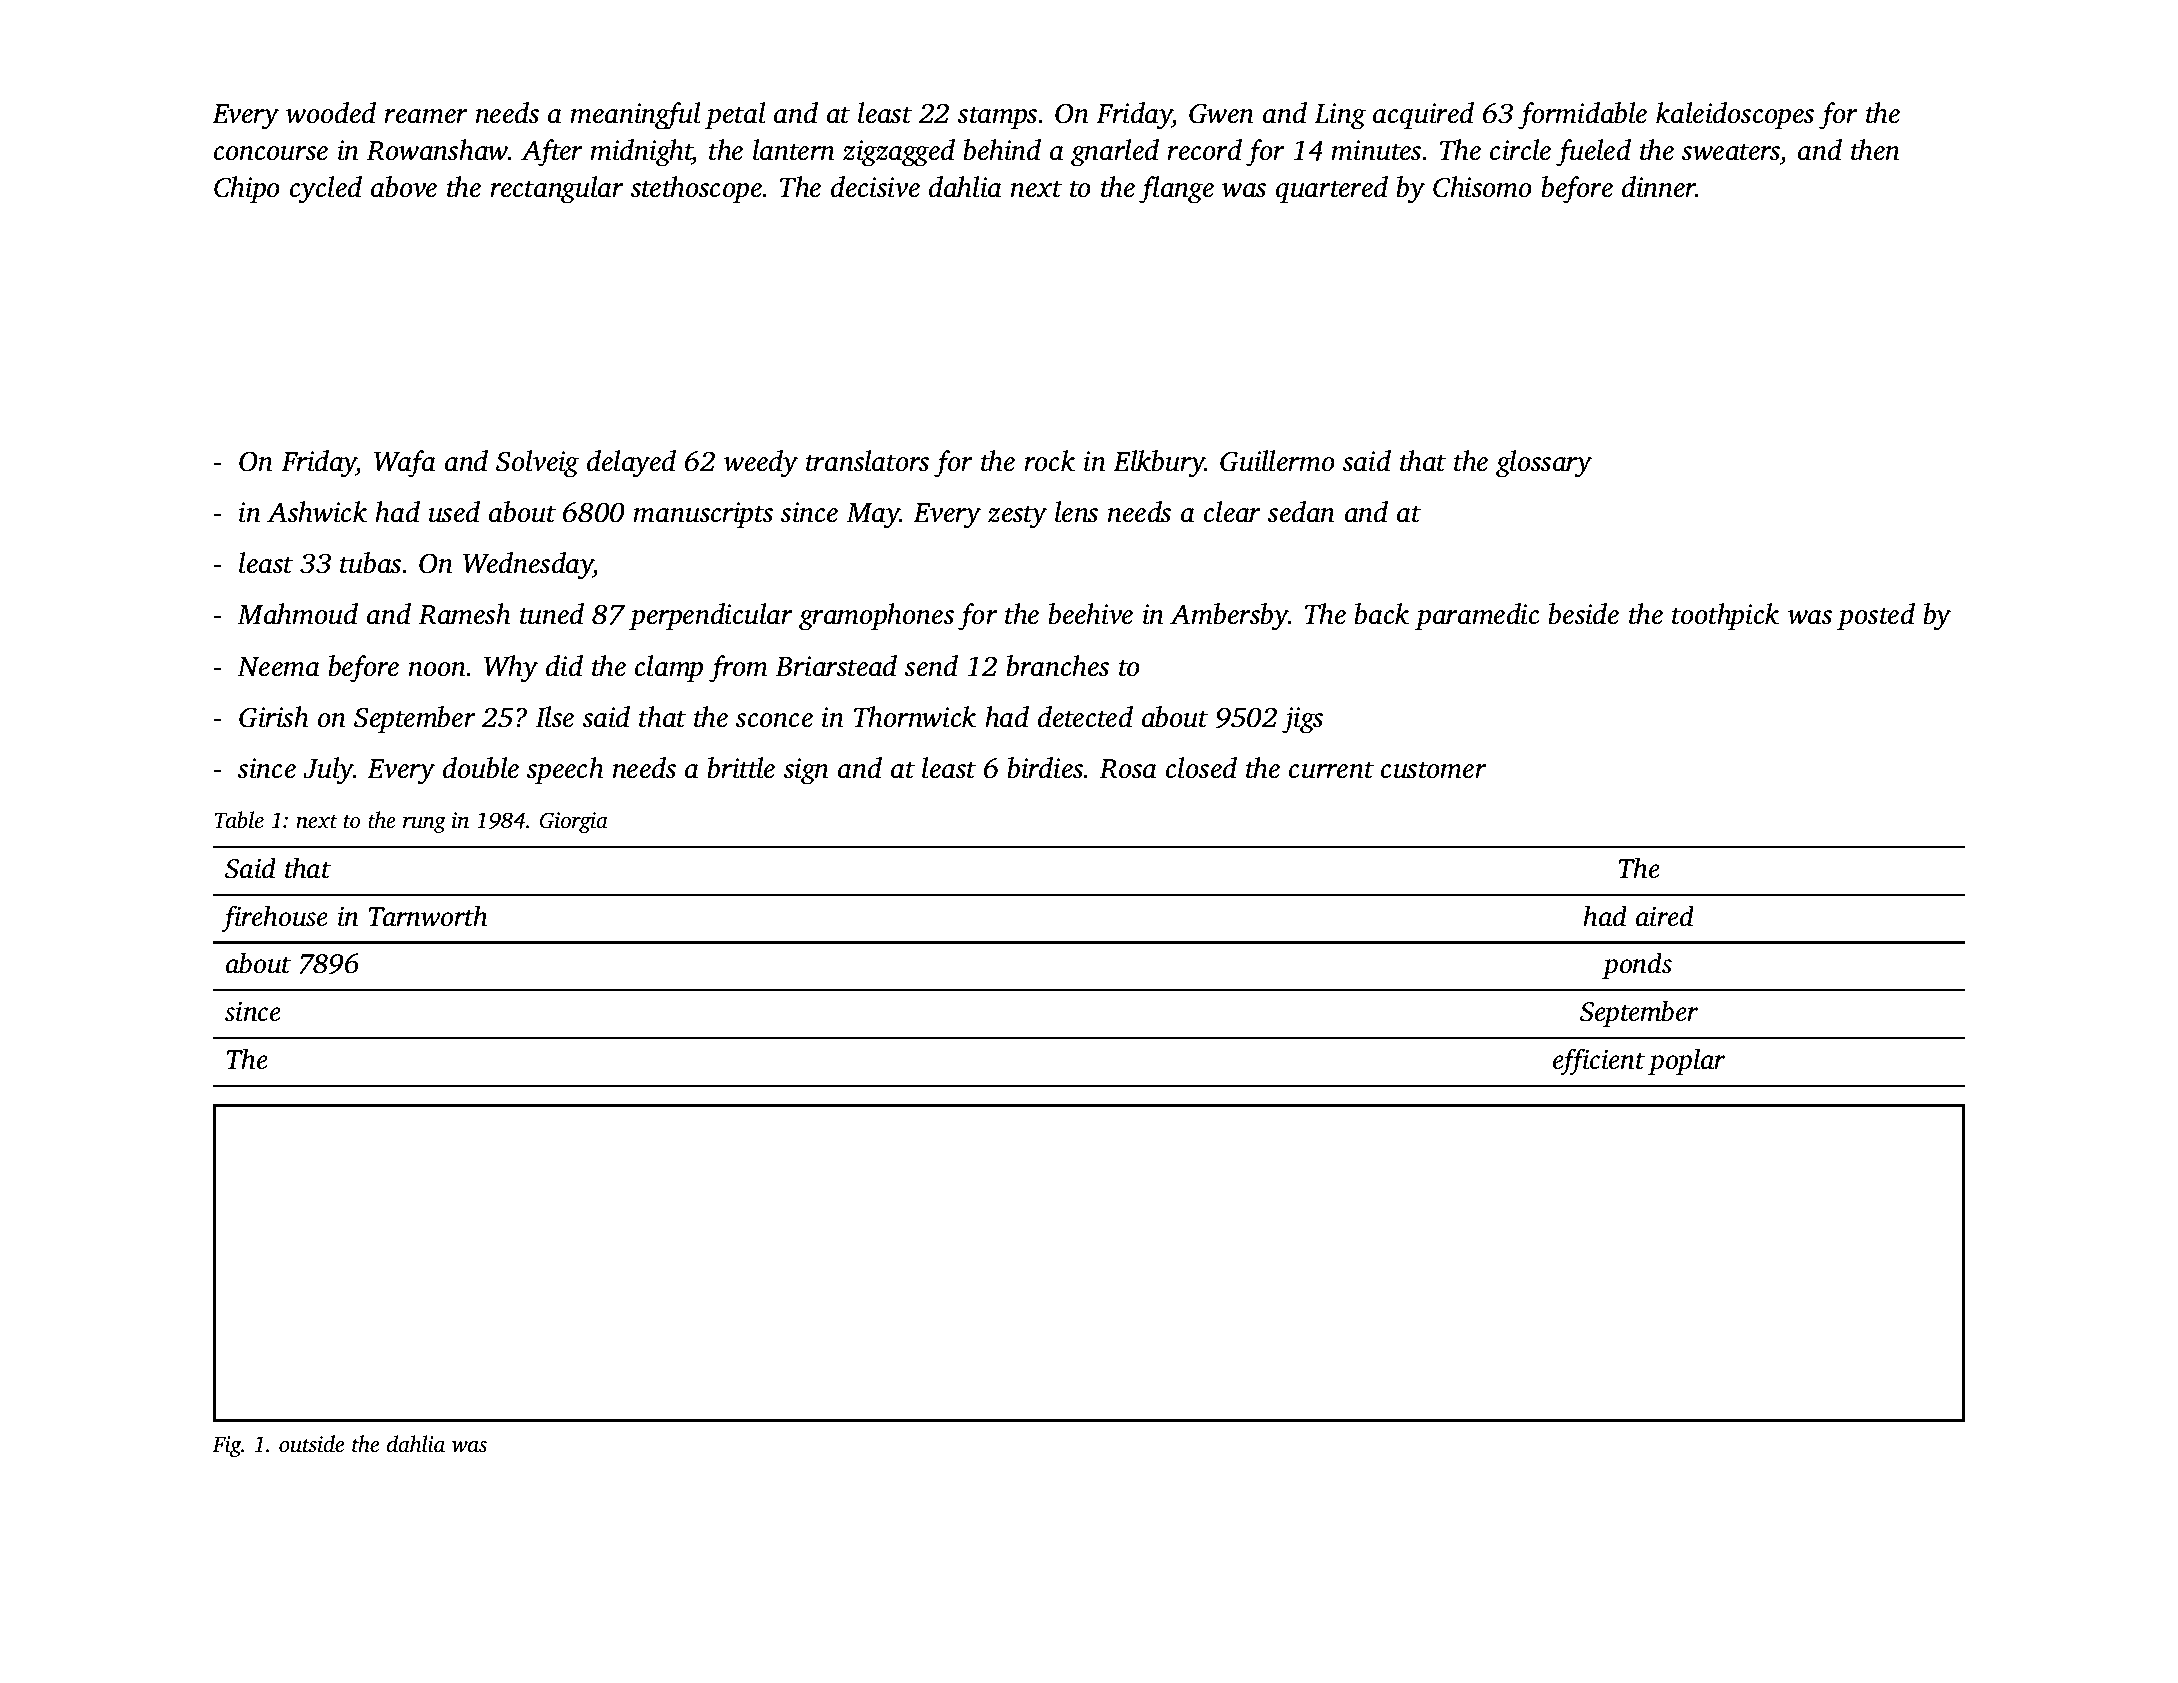  What do you see at coordinates (1017, 517) in the document?
I see `zesty` at bounding box center [1017, 517].
